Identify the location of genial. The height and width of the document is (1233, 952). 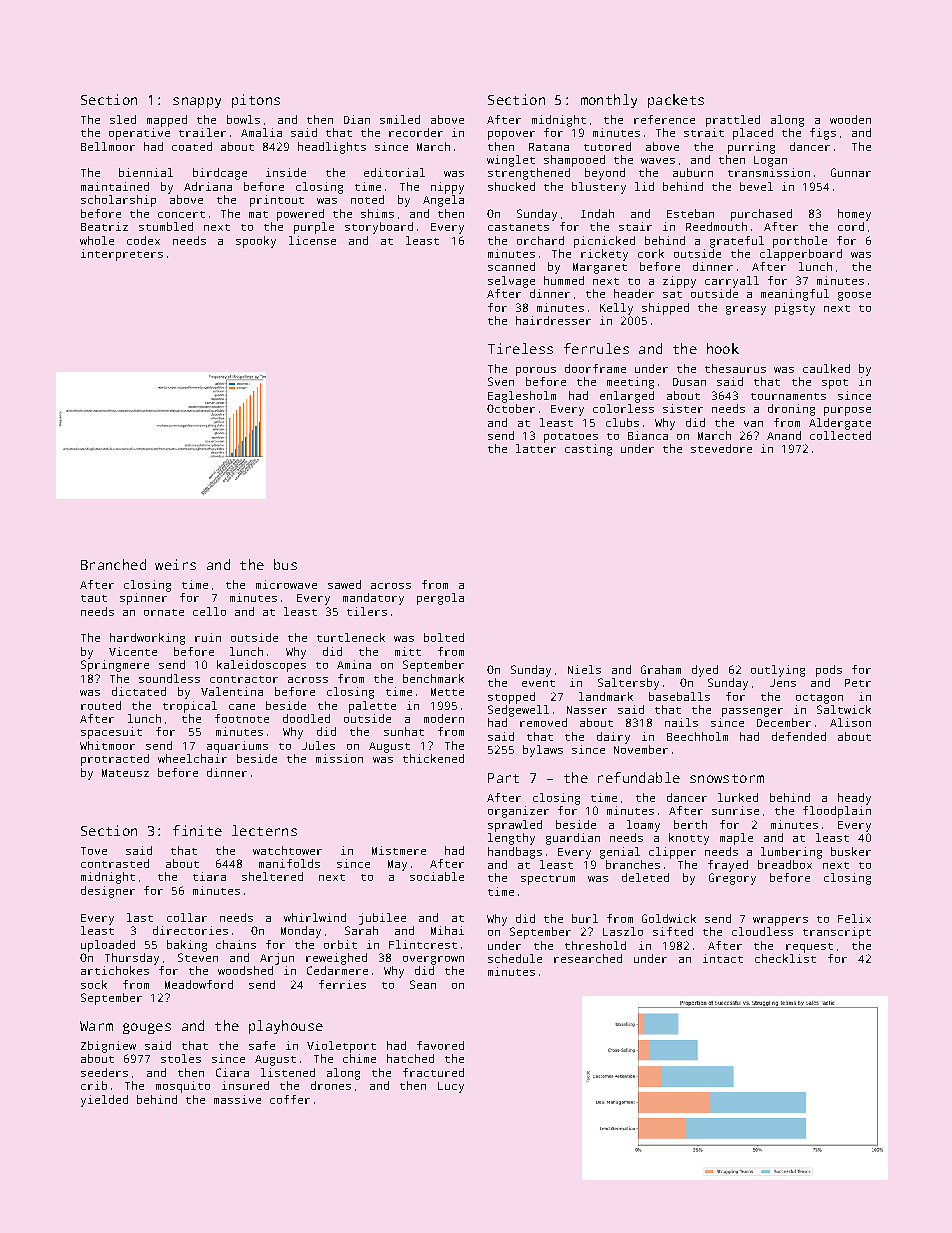
(620, 853).
